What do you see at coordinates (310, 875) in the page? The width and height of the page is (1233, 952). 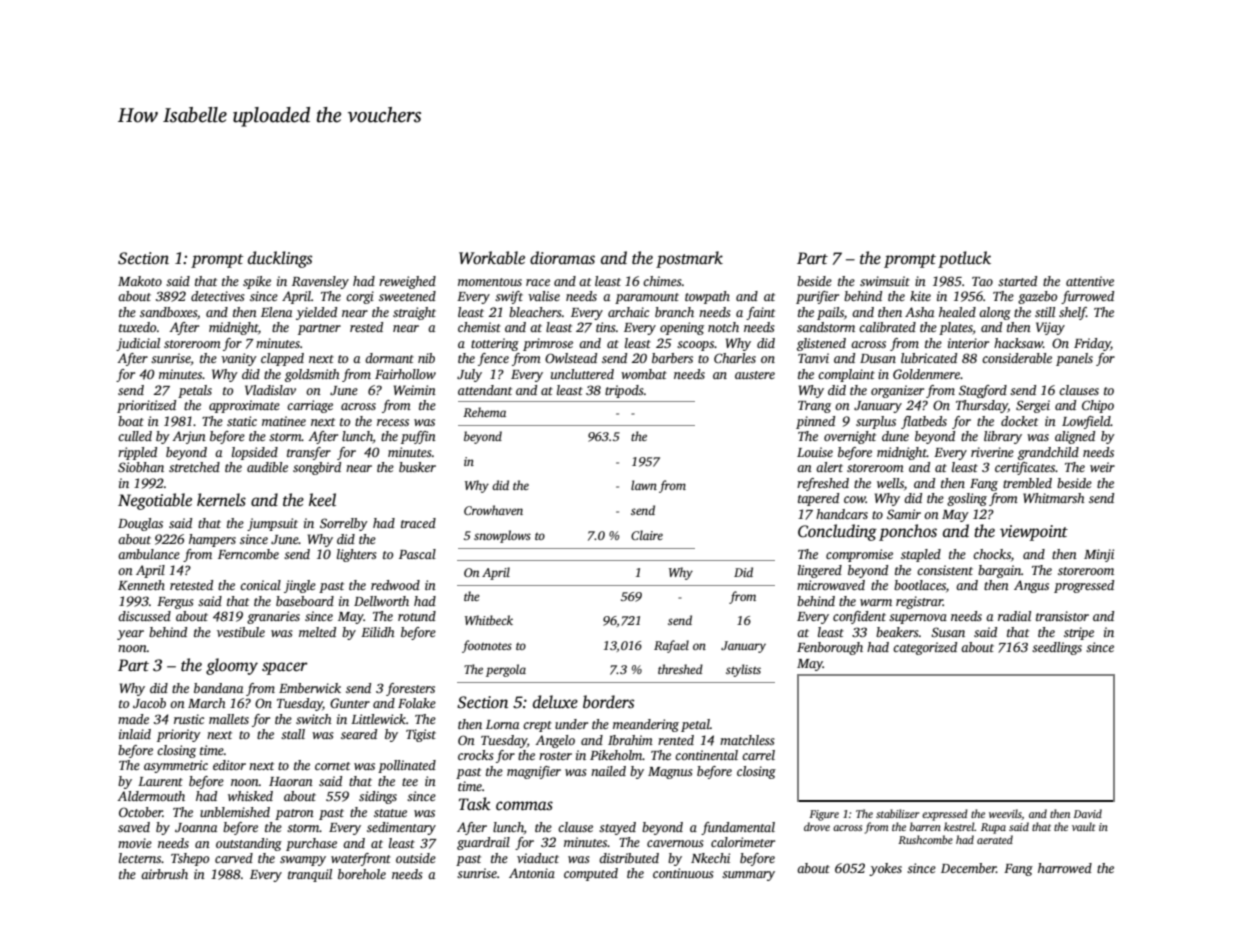 I see `tranquil` at bounding box center [310, 875].
